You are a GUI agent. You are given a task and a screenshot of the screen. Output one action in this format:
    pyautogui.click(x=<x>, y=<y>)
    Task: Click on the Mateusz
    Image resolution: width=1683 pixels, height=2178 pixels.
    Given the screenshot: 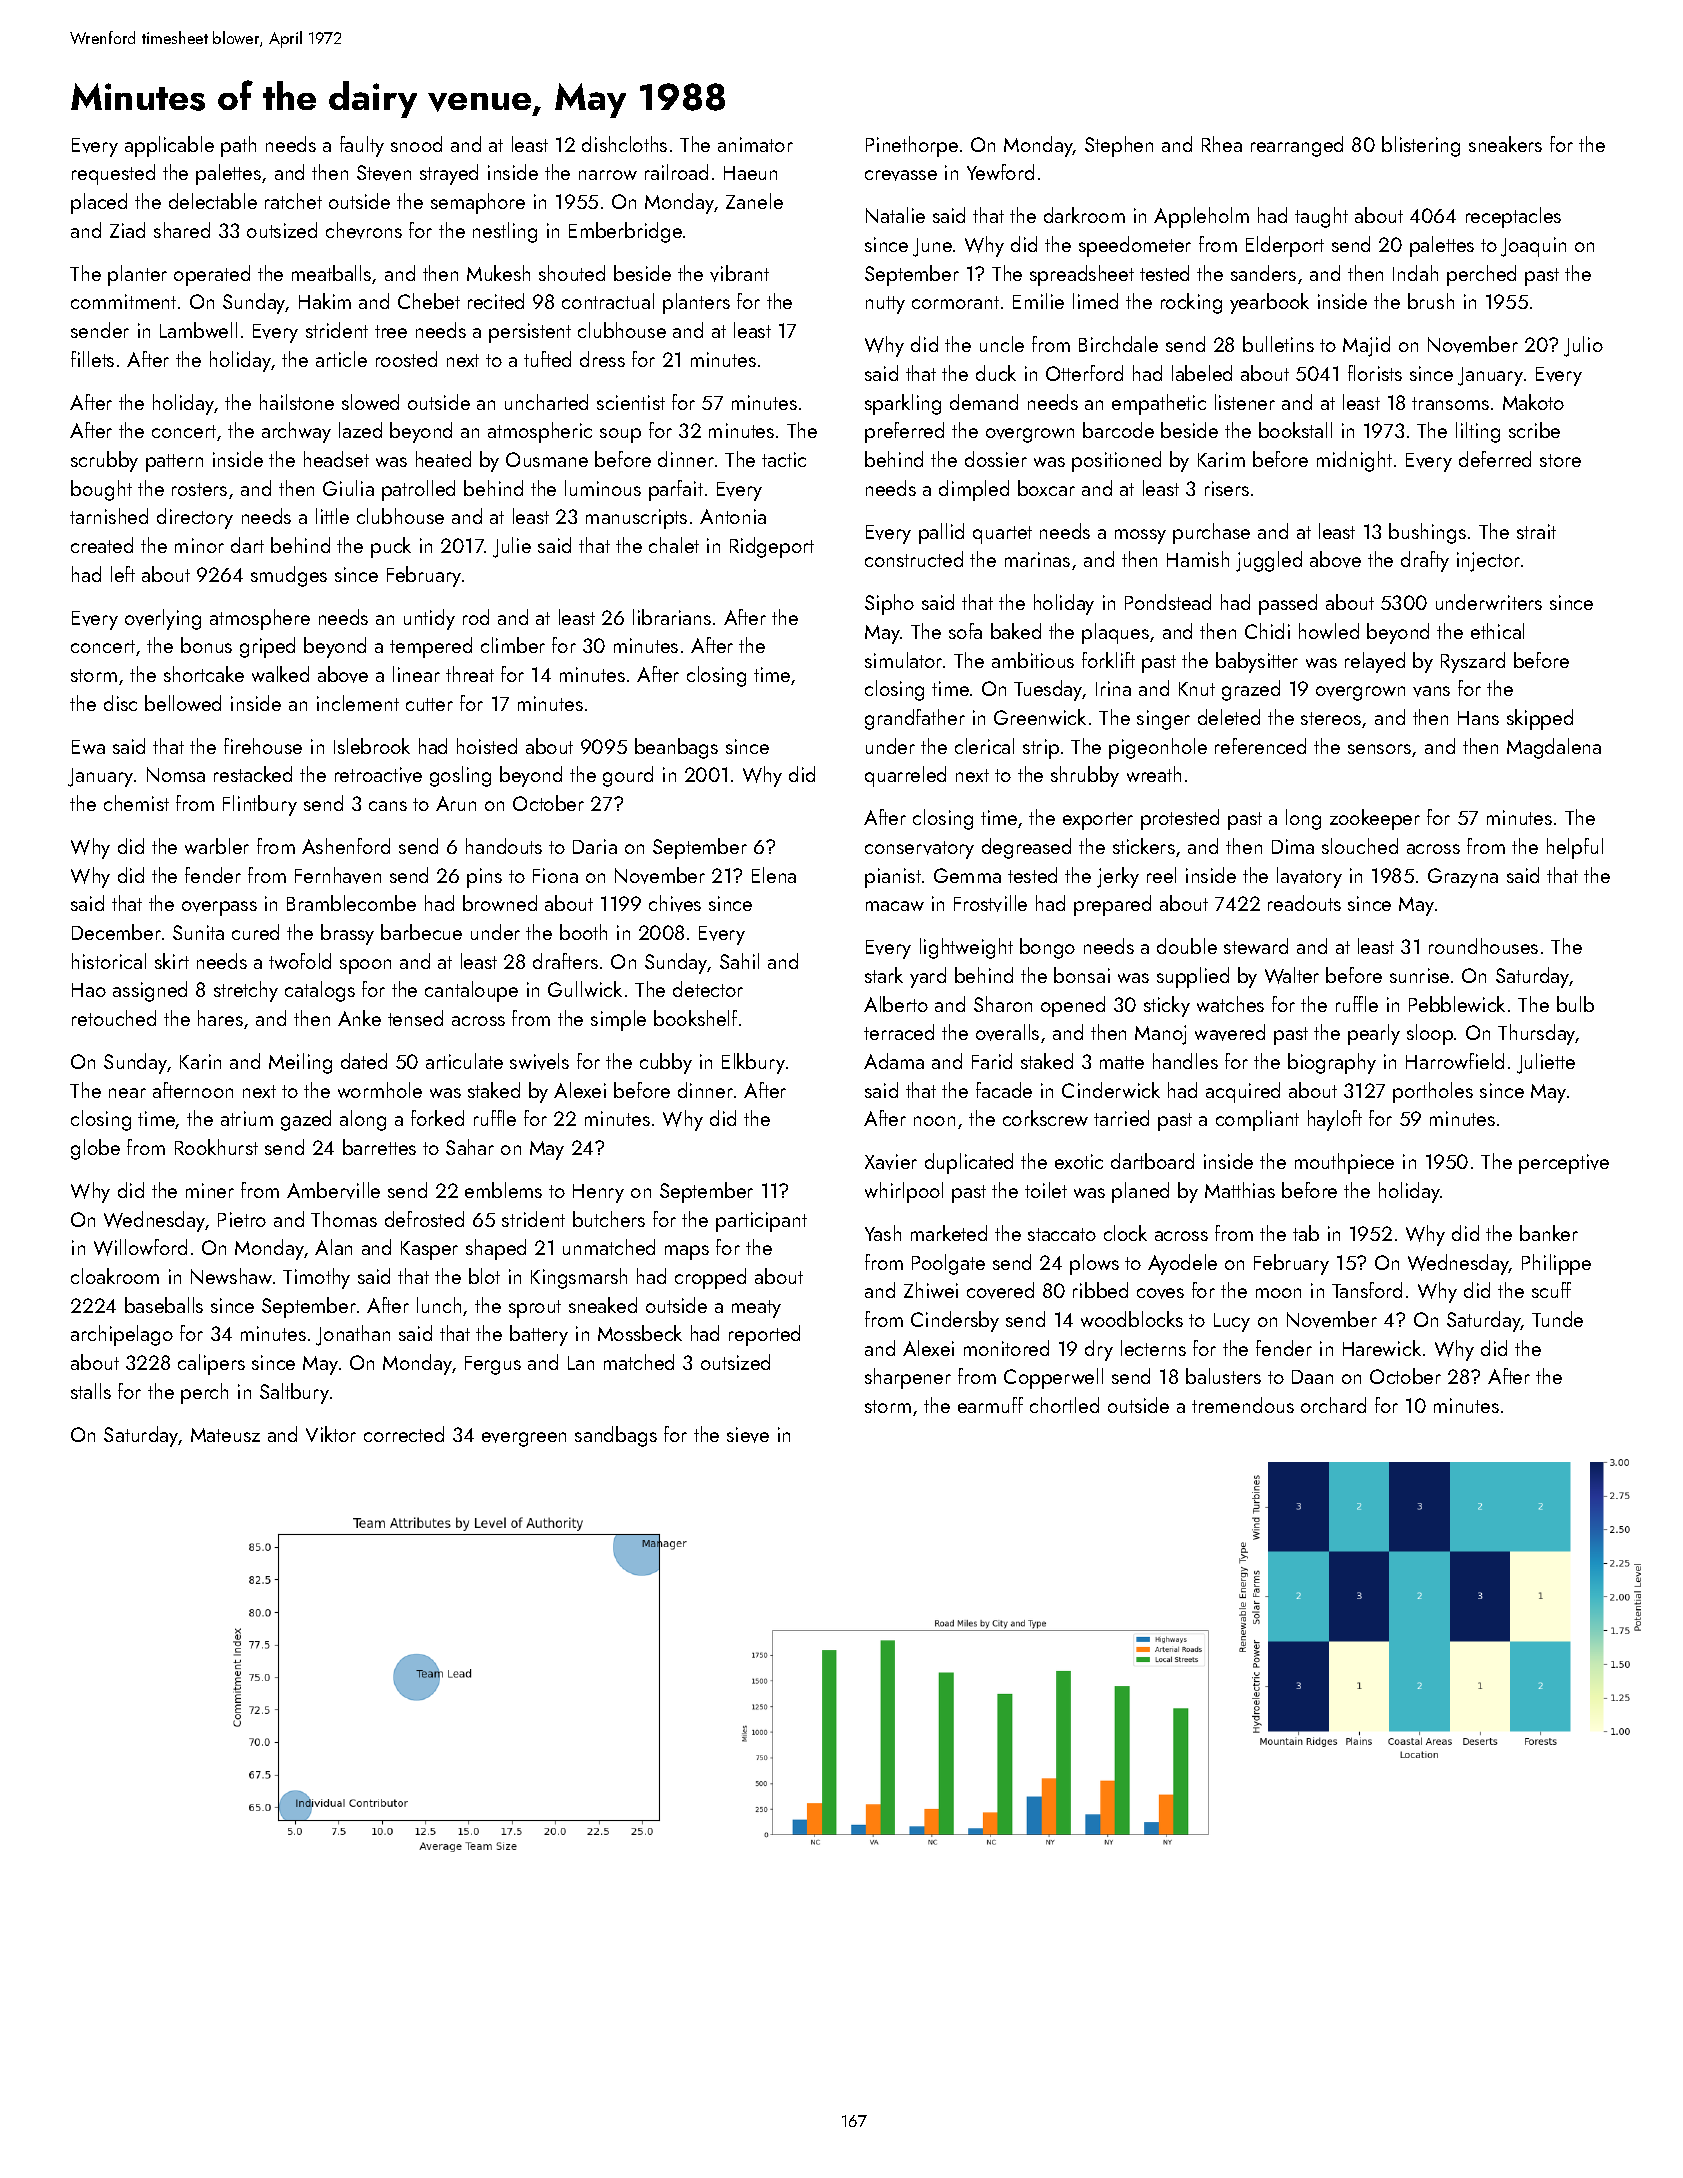 What is the action you would take?
    pyautogui.click(x=225, y=1435)
